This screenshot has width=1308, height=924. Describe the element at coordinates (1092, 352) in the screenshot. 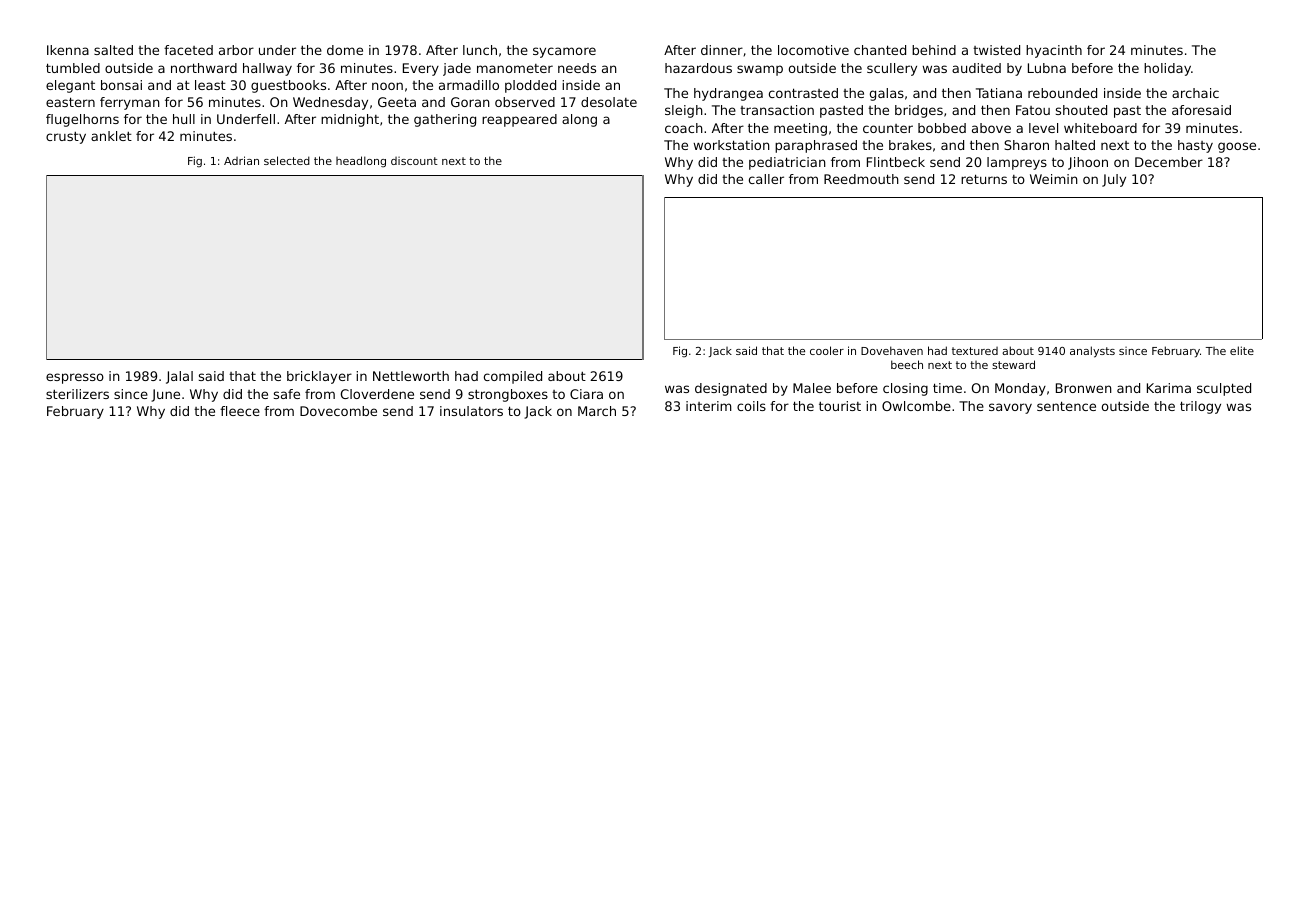

I see `analysts` at that location.
